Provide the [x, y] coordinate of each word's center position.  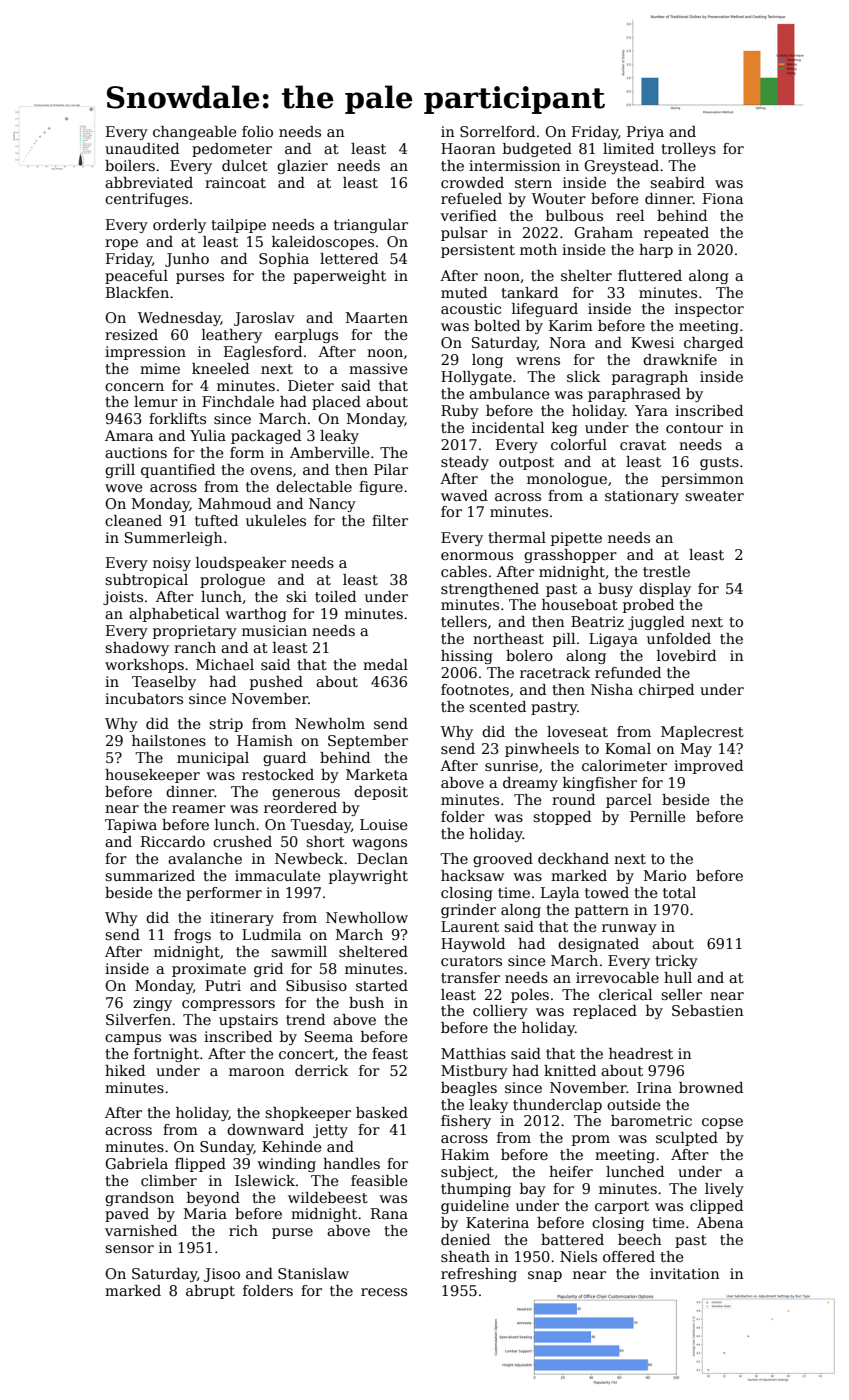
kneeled [220, 368]
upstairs [248, 1021]
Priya [645, 133]
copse [722, 1123]
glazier [302, 167]
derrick [321, 1070]
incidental [508, 427]
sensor [129, 1249]
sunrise [511, 765]
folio [257, 131]
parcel [629, 801]
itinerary [242, 919]
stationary [642, 497]
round [573, 799]
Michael [225, 664]
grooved [503, 860]
